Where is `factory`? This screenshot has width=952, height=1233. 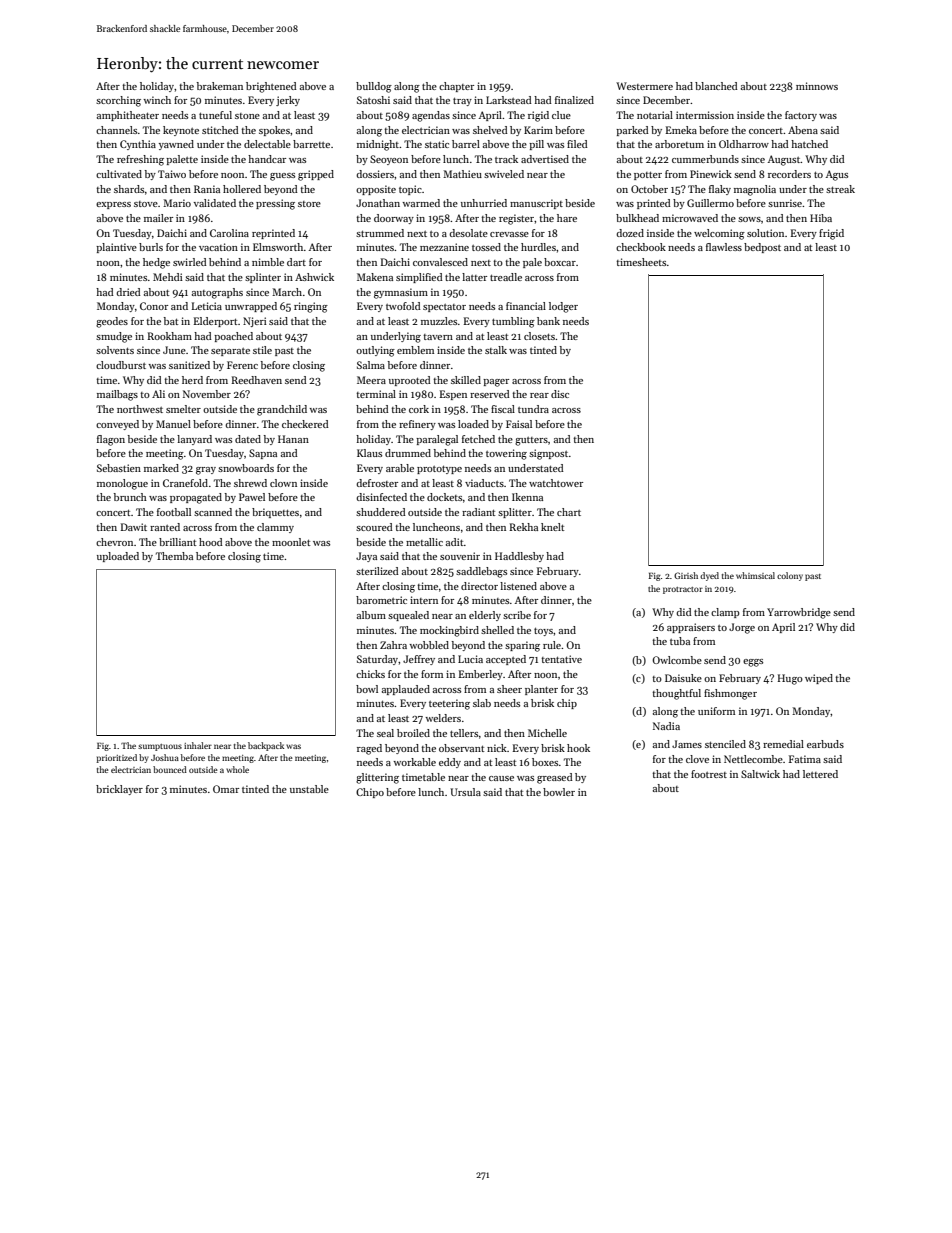
factory is located at coordinates (801, 116).
